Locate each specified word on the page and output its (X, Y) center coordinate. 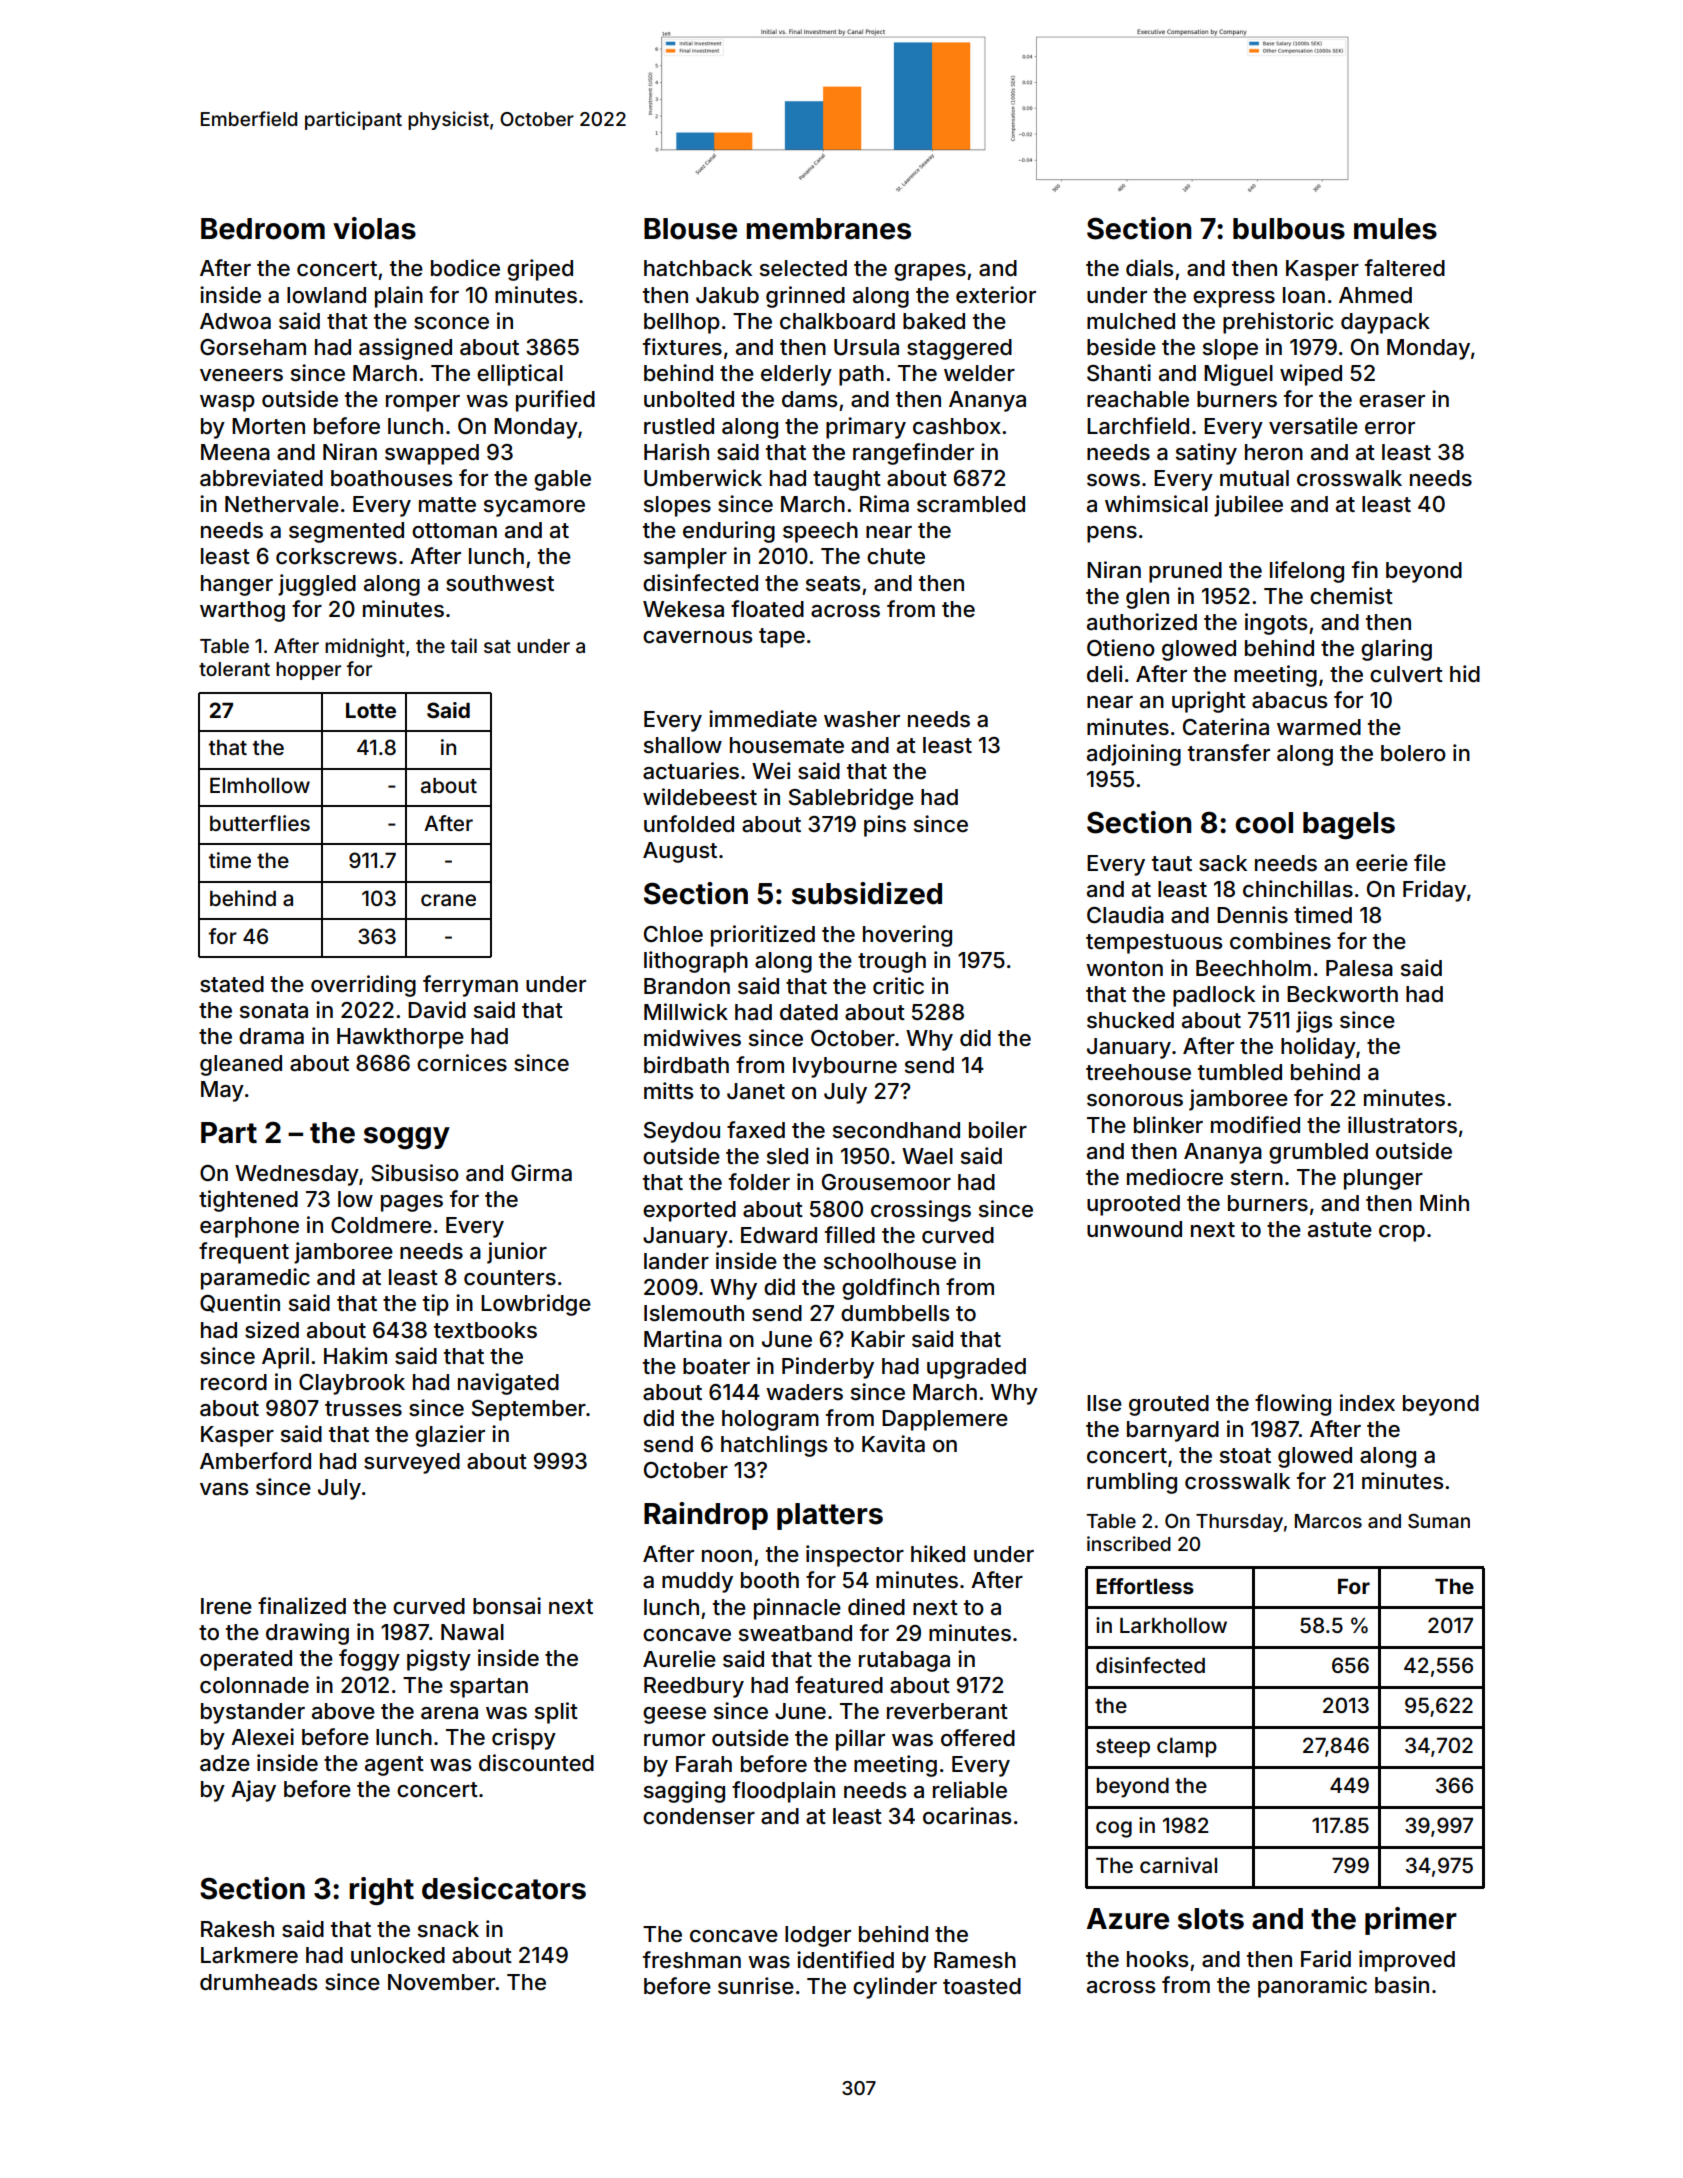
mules (1395, 229)
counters (510, 1278)
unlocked (398, 1955)
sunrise (756, 1986)
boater (716, 1366)
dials (1149, 268)
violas (374, 228)
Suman (1439, 1521)
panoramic (1312, 1987)
